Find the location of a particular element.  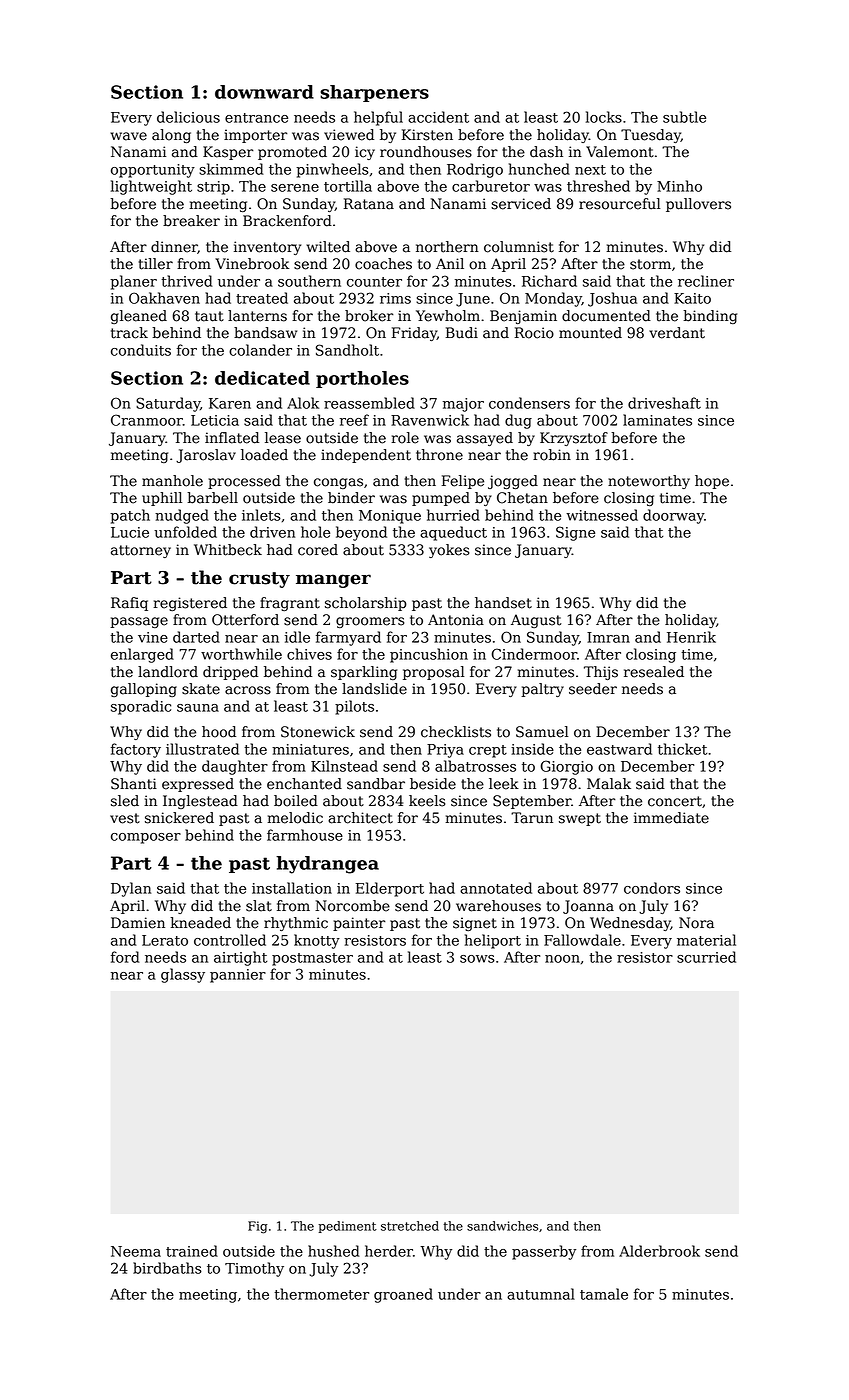

pediment is located at coordinates (347, 1227).
